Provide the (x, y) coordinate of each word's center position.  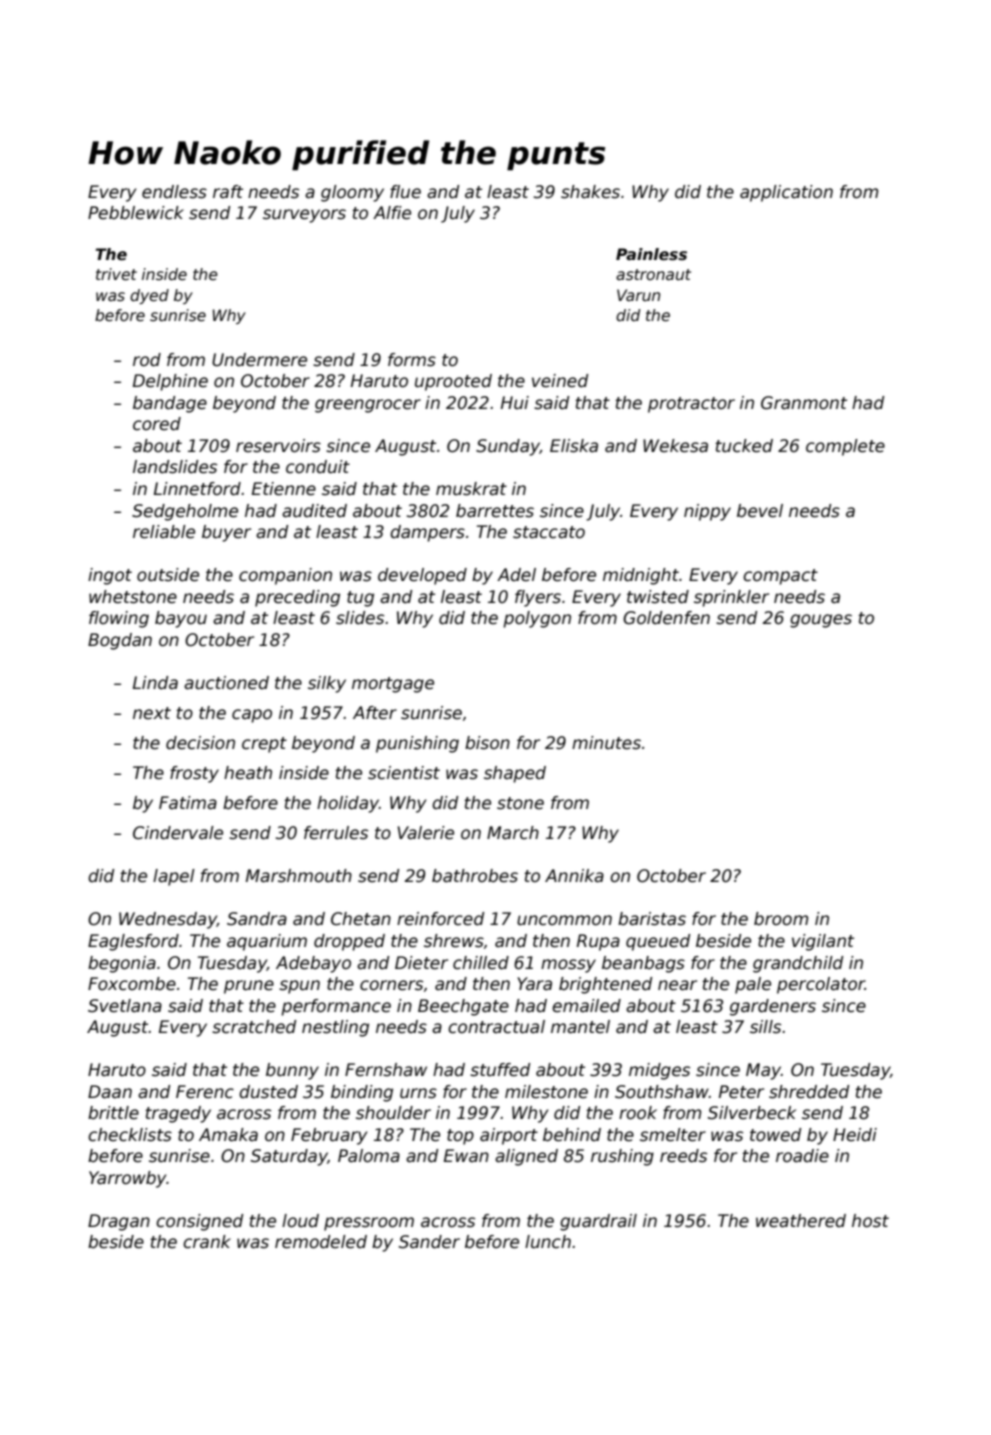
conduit (318, 467)
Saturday (289, 1157)
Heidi (855, 1135)
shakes (590, 192)
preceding (297, 598)
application (786, 193)
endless (174, 192)
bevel (760, 511)
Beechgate (463, 1007)
